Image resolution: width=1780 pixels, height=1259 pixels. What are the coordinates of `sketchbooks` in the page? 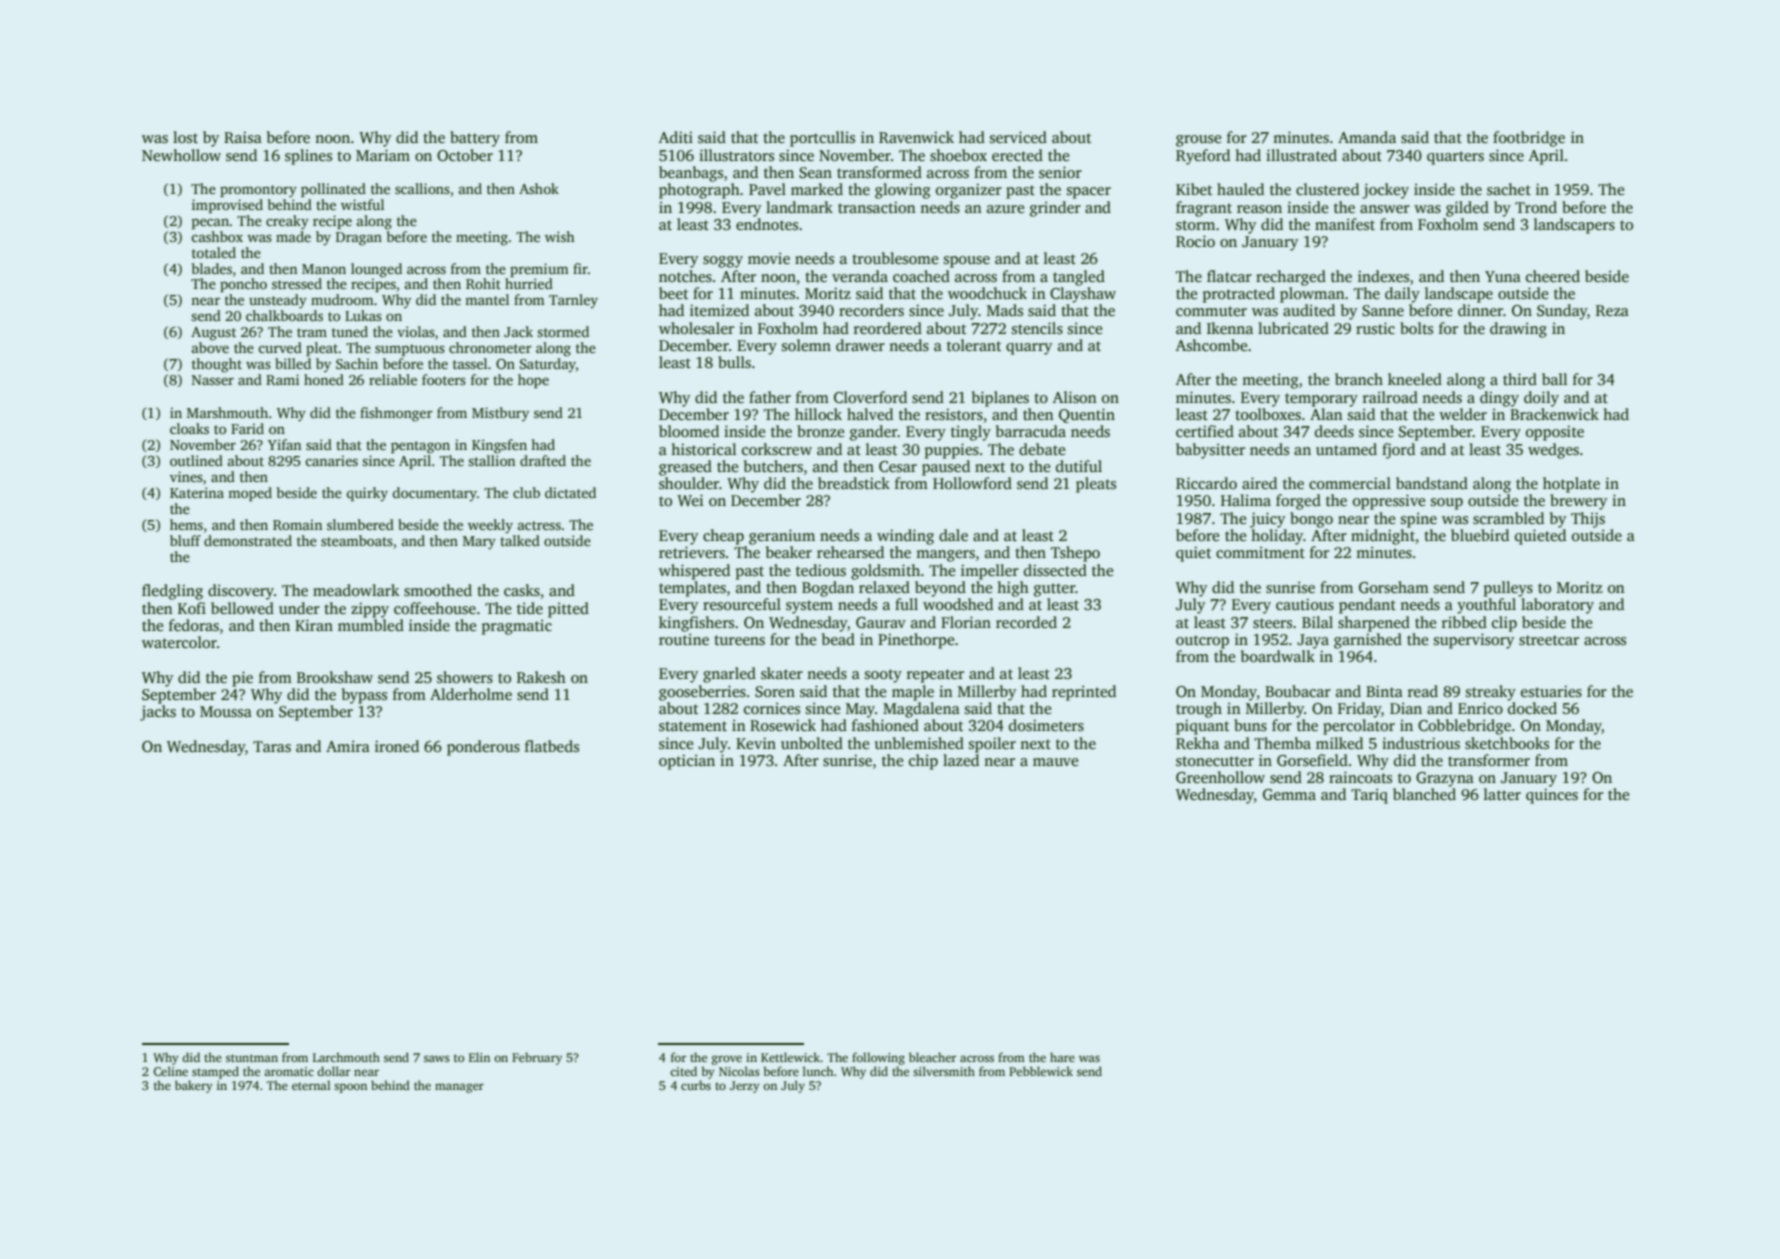 It's located at (1507, 743).
